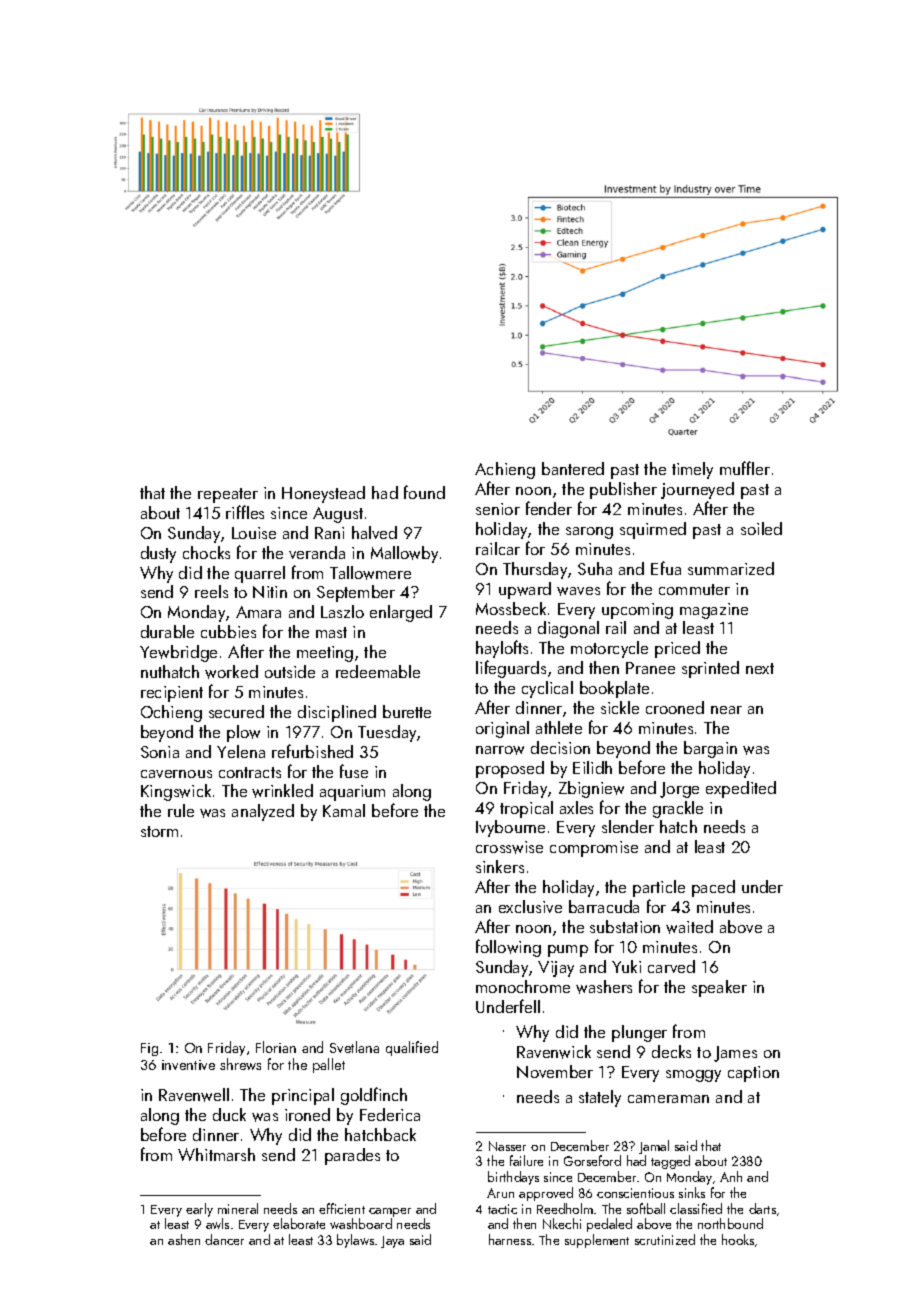 This image has height=1314, width=924. What do you see at coordinates (508, 948) in the image?
I see `following` at bounding box center [508, 948].
